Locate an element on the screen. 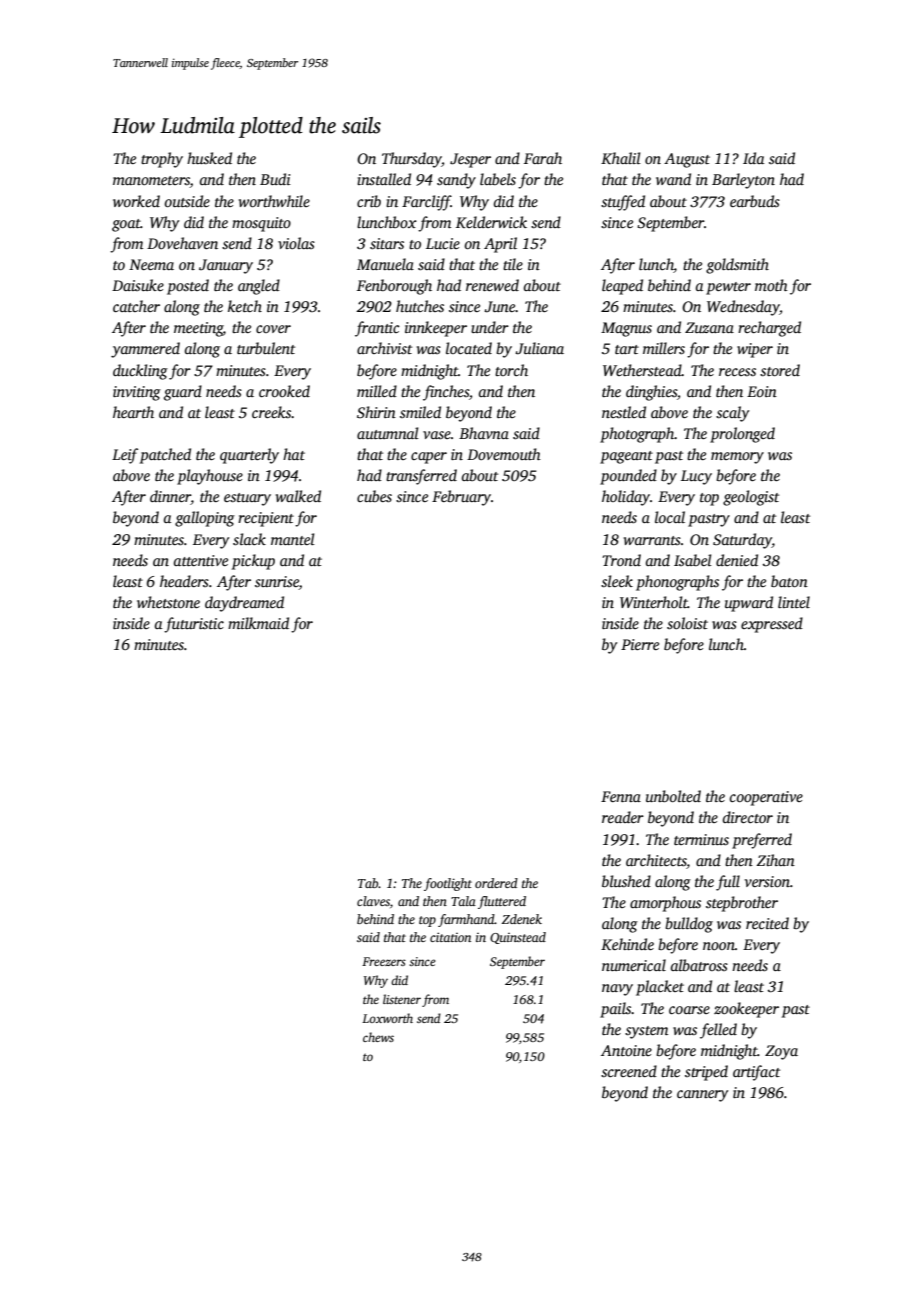 The width and height of the screenshot is (924, 1308). cooperative is located at coordinates (766, 798).
